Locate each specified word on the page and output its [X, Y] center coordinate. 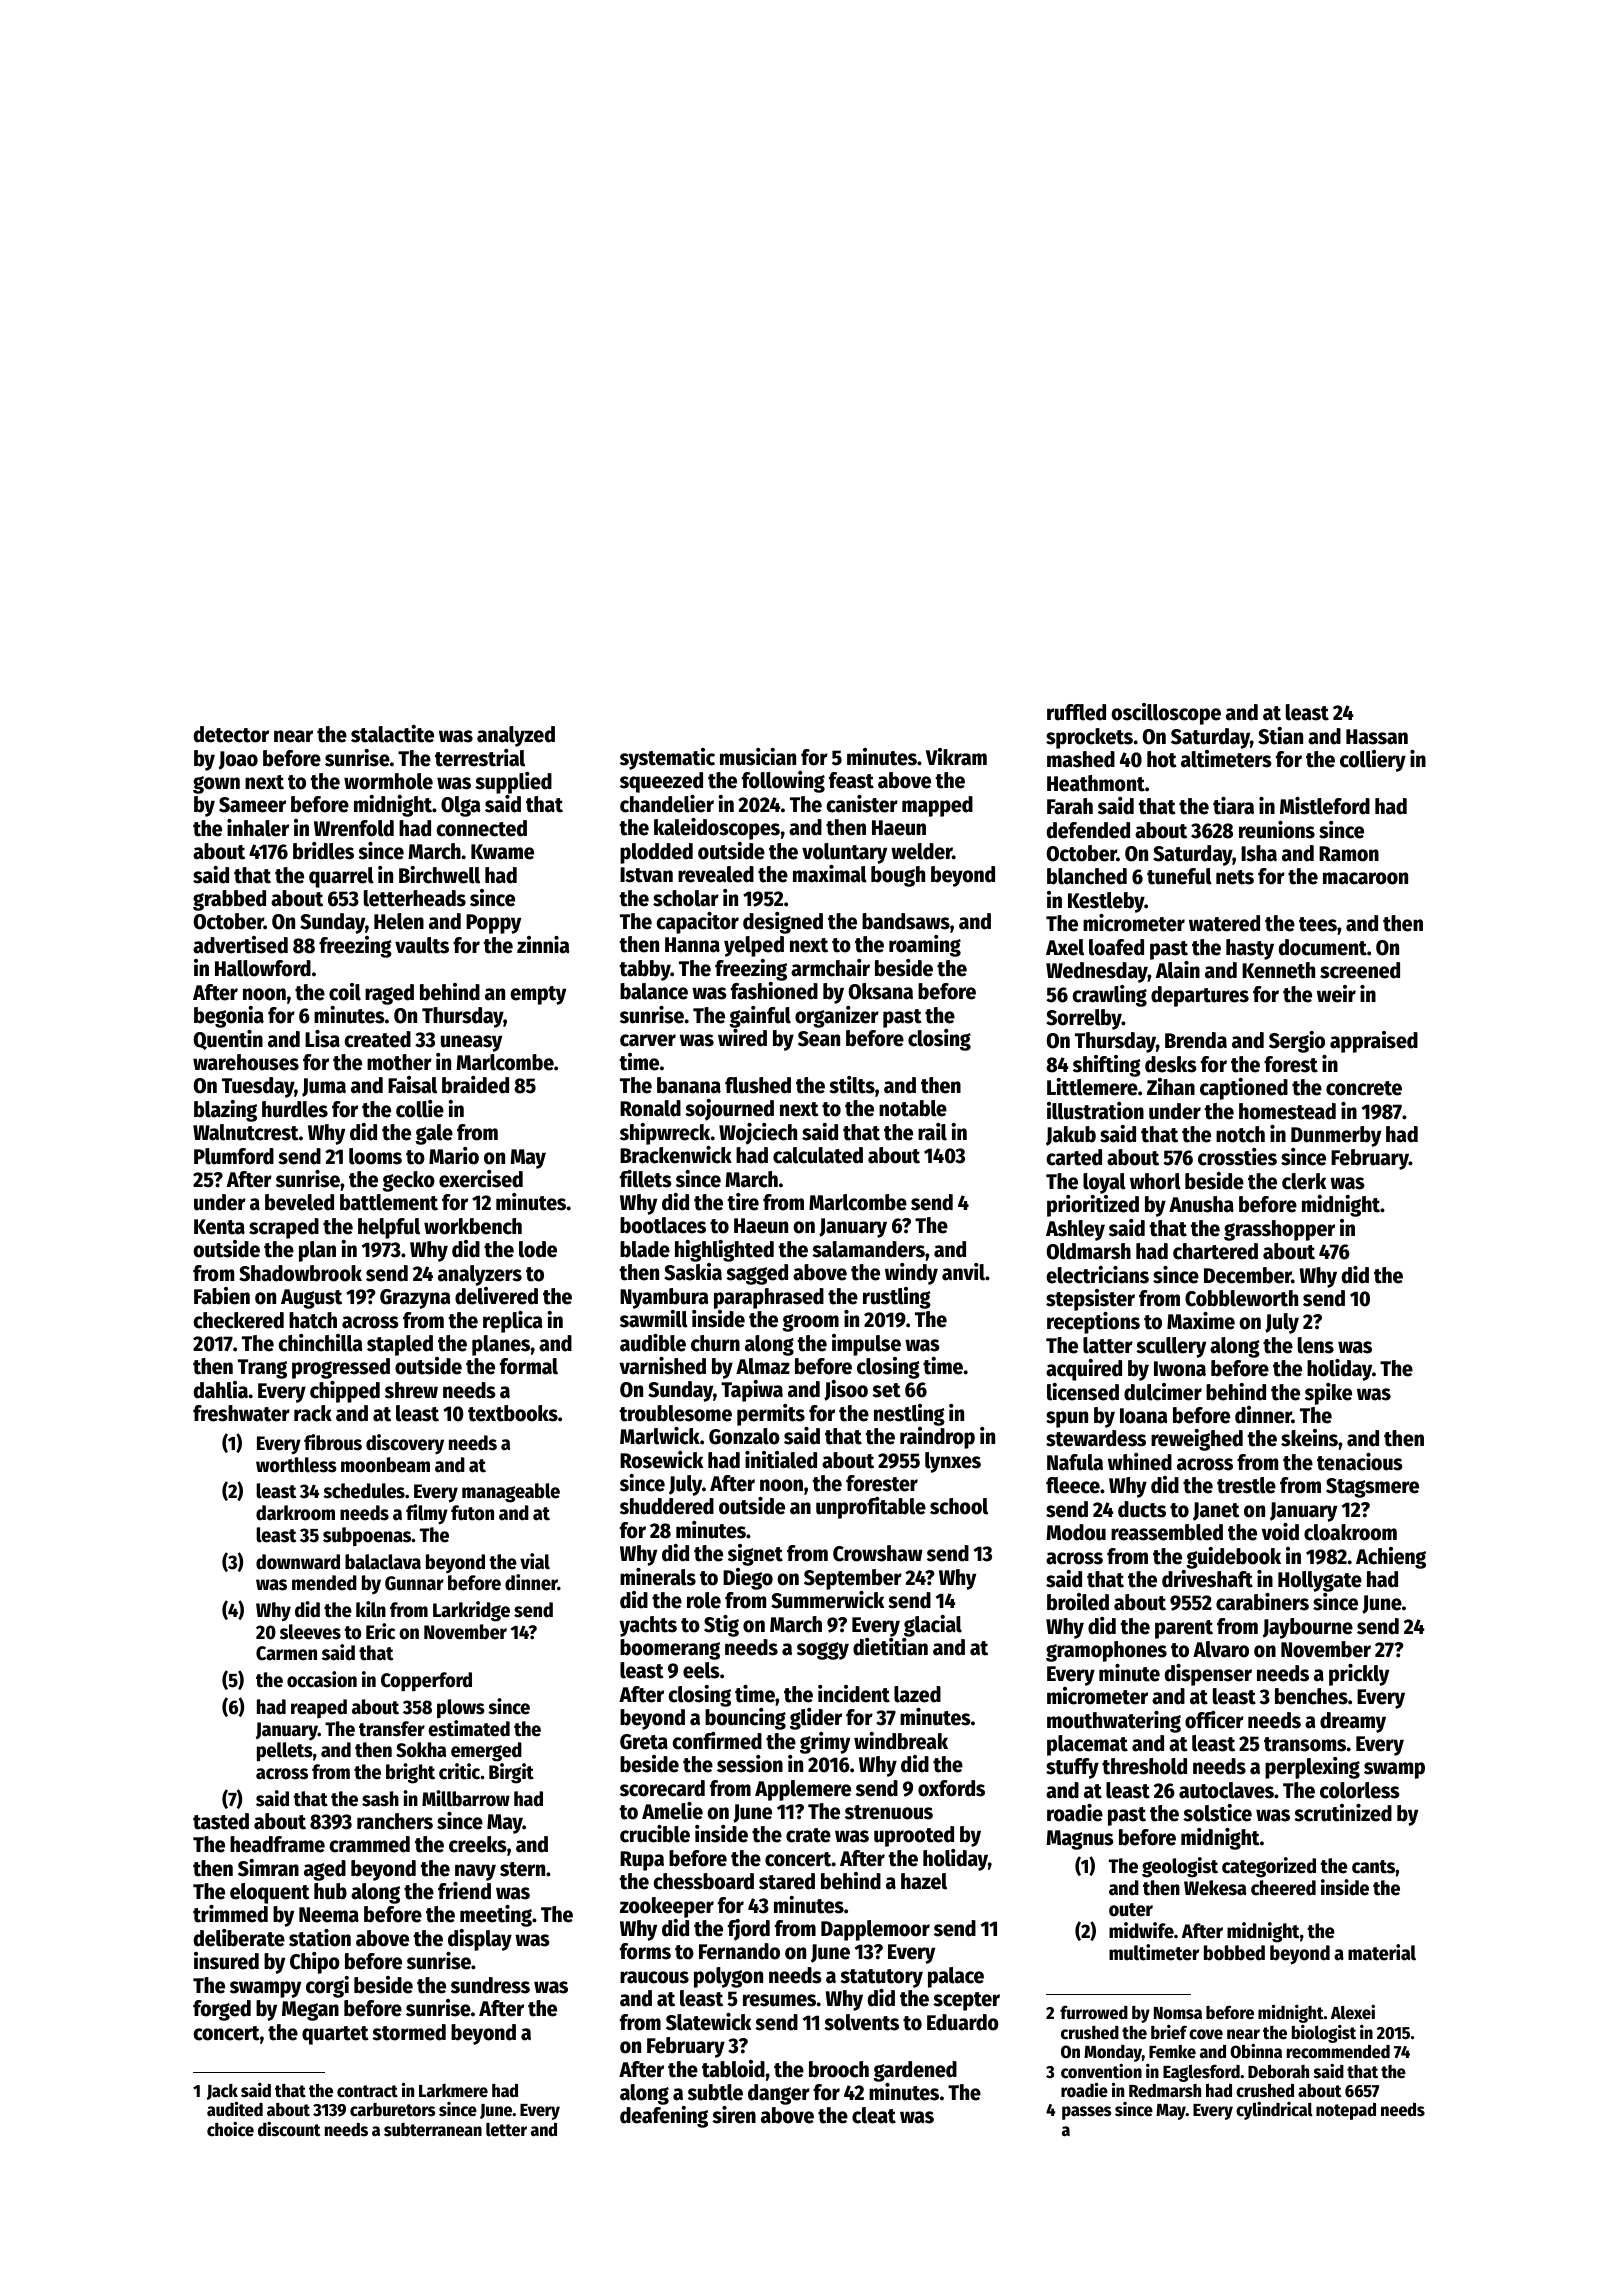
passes [1086, 2113]
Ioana [1143, 1416]
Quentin [228, 1040]
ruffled [1076, 712]
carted [1074, 1157]
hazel [924, 1881]
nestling [909, 1415]
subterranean [433, 2130]
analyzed [516, 736]
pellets [285, 1752]
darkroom [295, 1513]
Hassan [1377, 737]
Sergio [1297, 1042]
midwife [1141, 1930]
